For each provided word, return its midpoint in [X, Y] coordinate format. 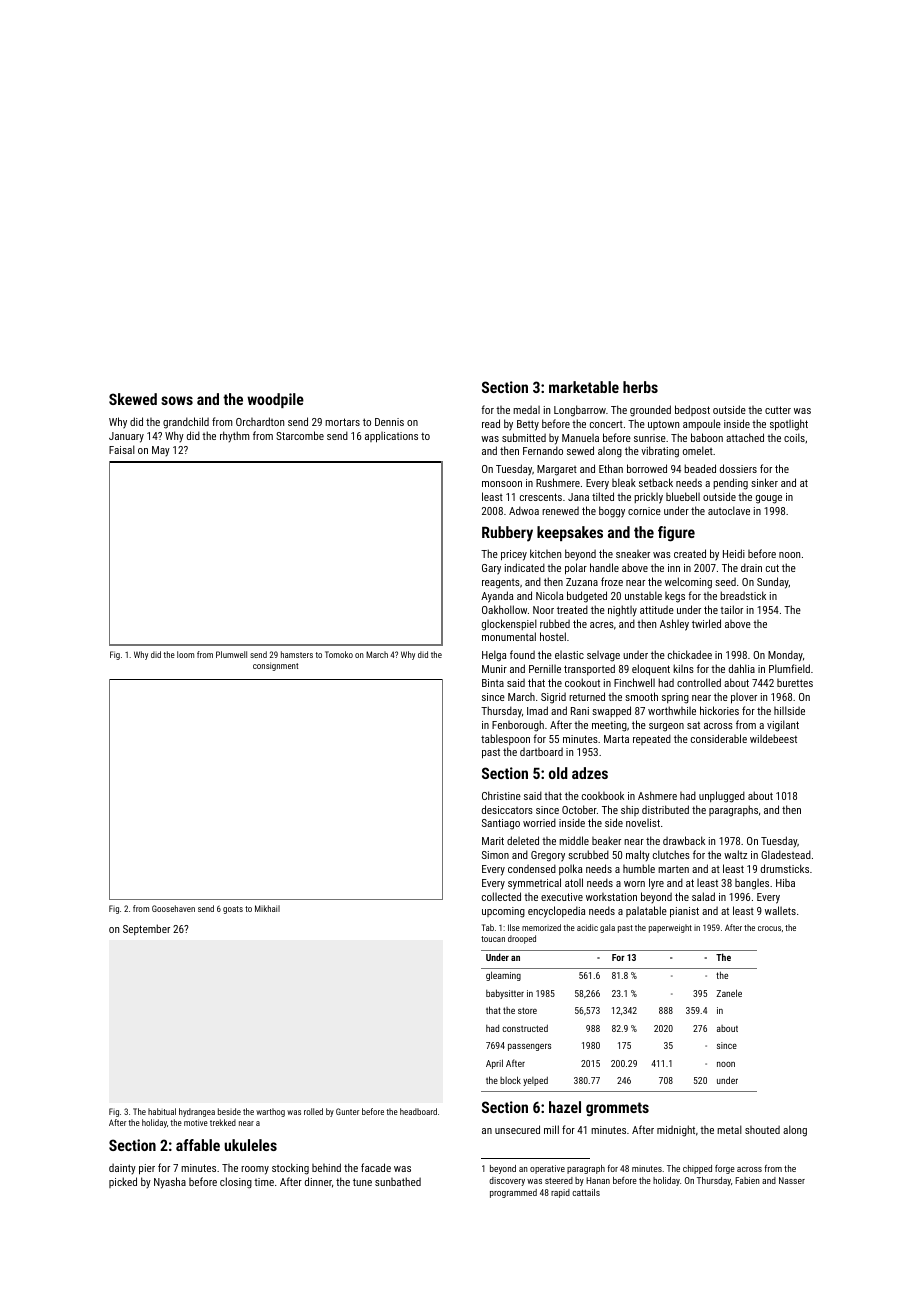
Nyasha [170, 1183]
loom [185, 654]
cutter [778, 410]
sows [177, 400]
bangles [752, 884]
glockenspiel [509, 625]
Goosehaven [173, 908]
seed [725, 581]
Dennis [389, 422]
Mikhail [267, 908]
